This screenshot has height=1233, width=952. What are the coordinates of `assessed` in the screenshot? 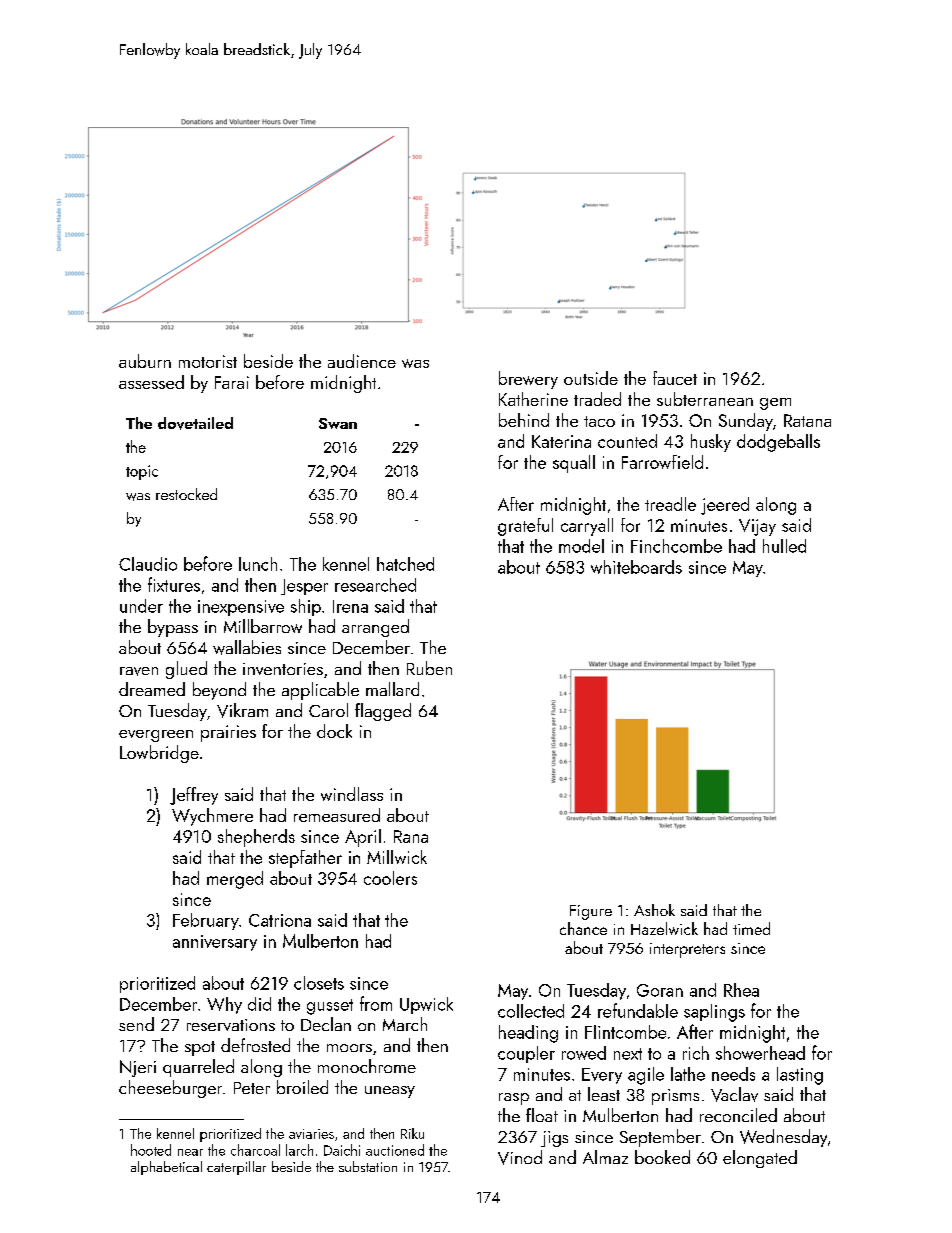 It's located at (151, 382).
